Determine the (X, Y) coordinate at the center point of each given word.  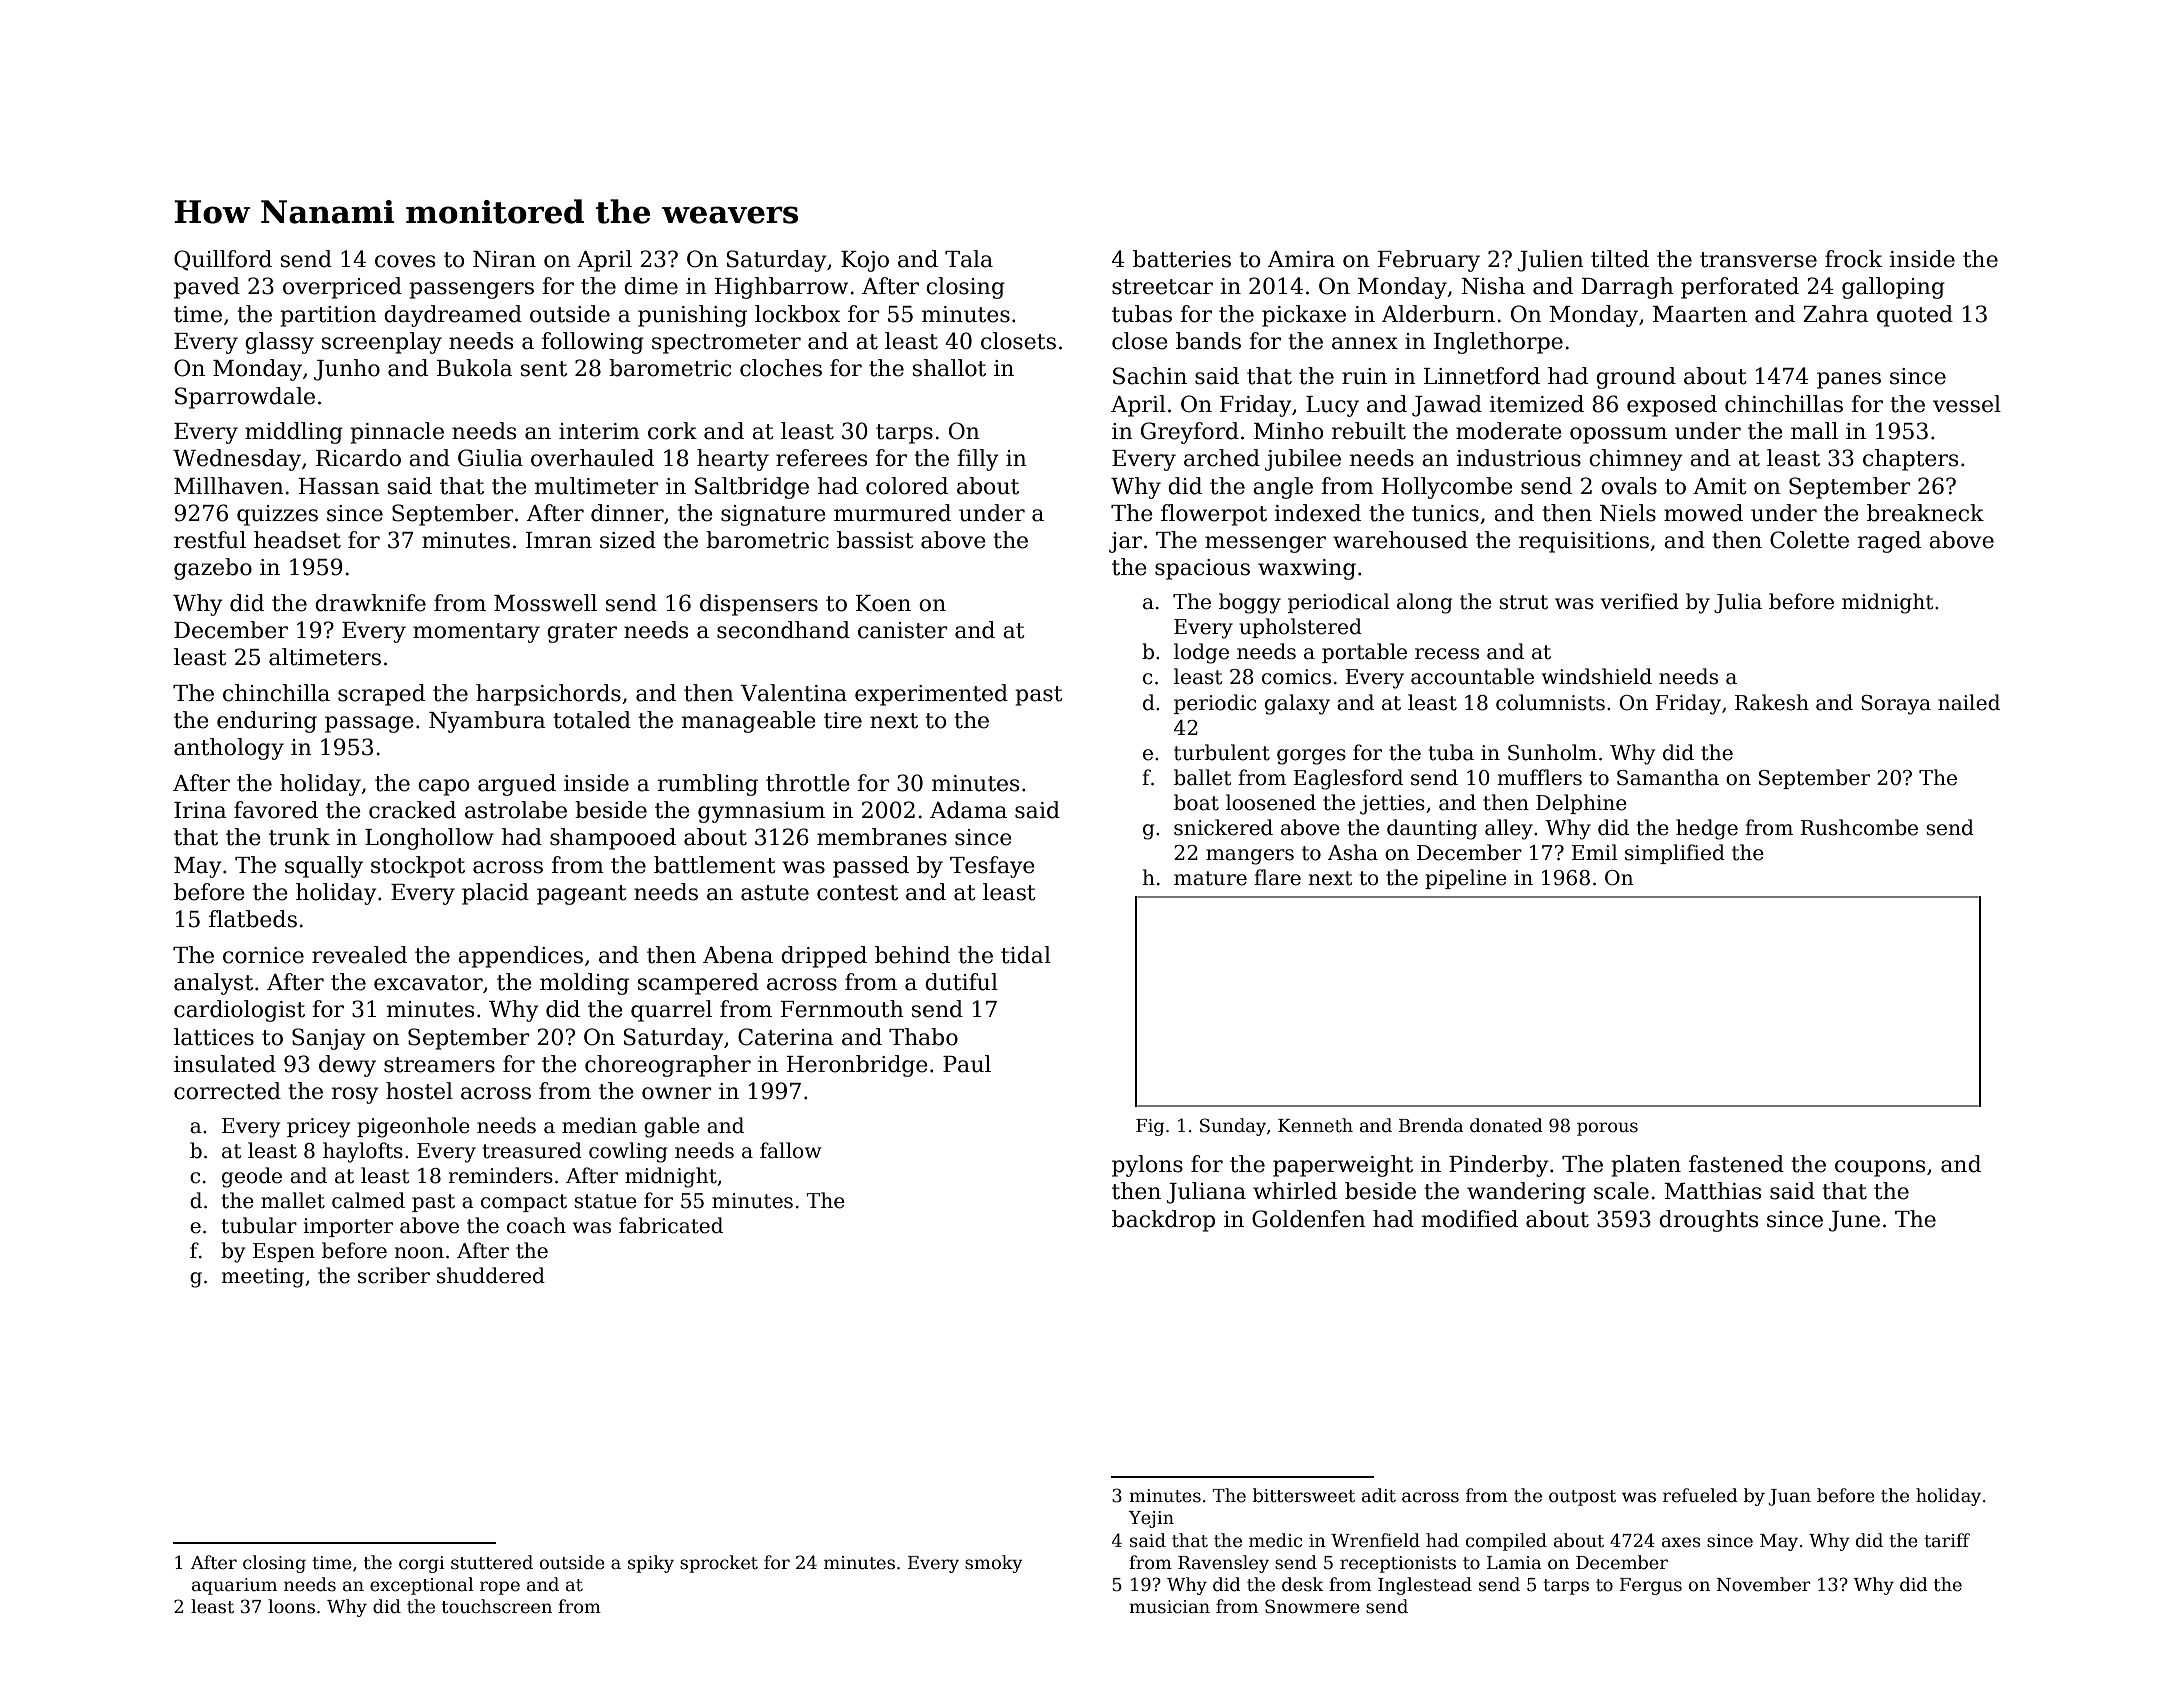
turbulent (1222, 752)
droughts (1708, 1221)
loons (291, 1606)
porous (1607, 1129)
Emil (1594, 852)
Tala (969, 259)
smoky (994, 1564)
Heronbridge (857, 1066)
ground (1636, 378)
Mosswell (545, 603)
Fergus (1651, 1586)
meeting (262, 1278)
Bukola (475, 368)
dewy (347, 1066)
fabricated (671, 1225)
